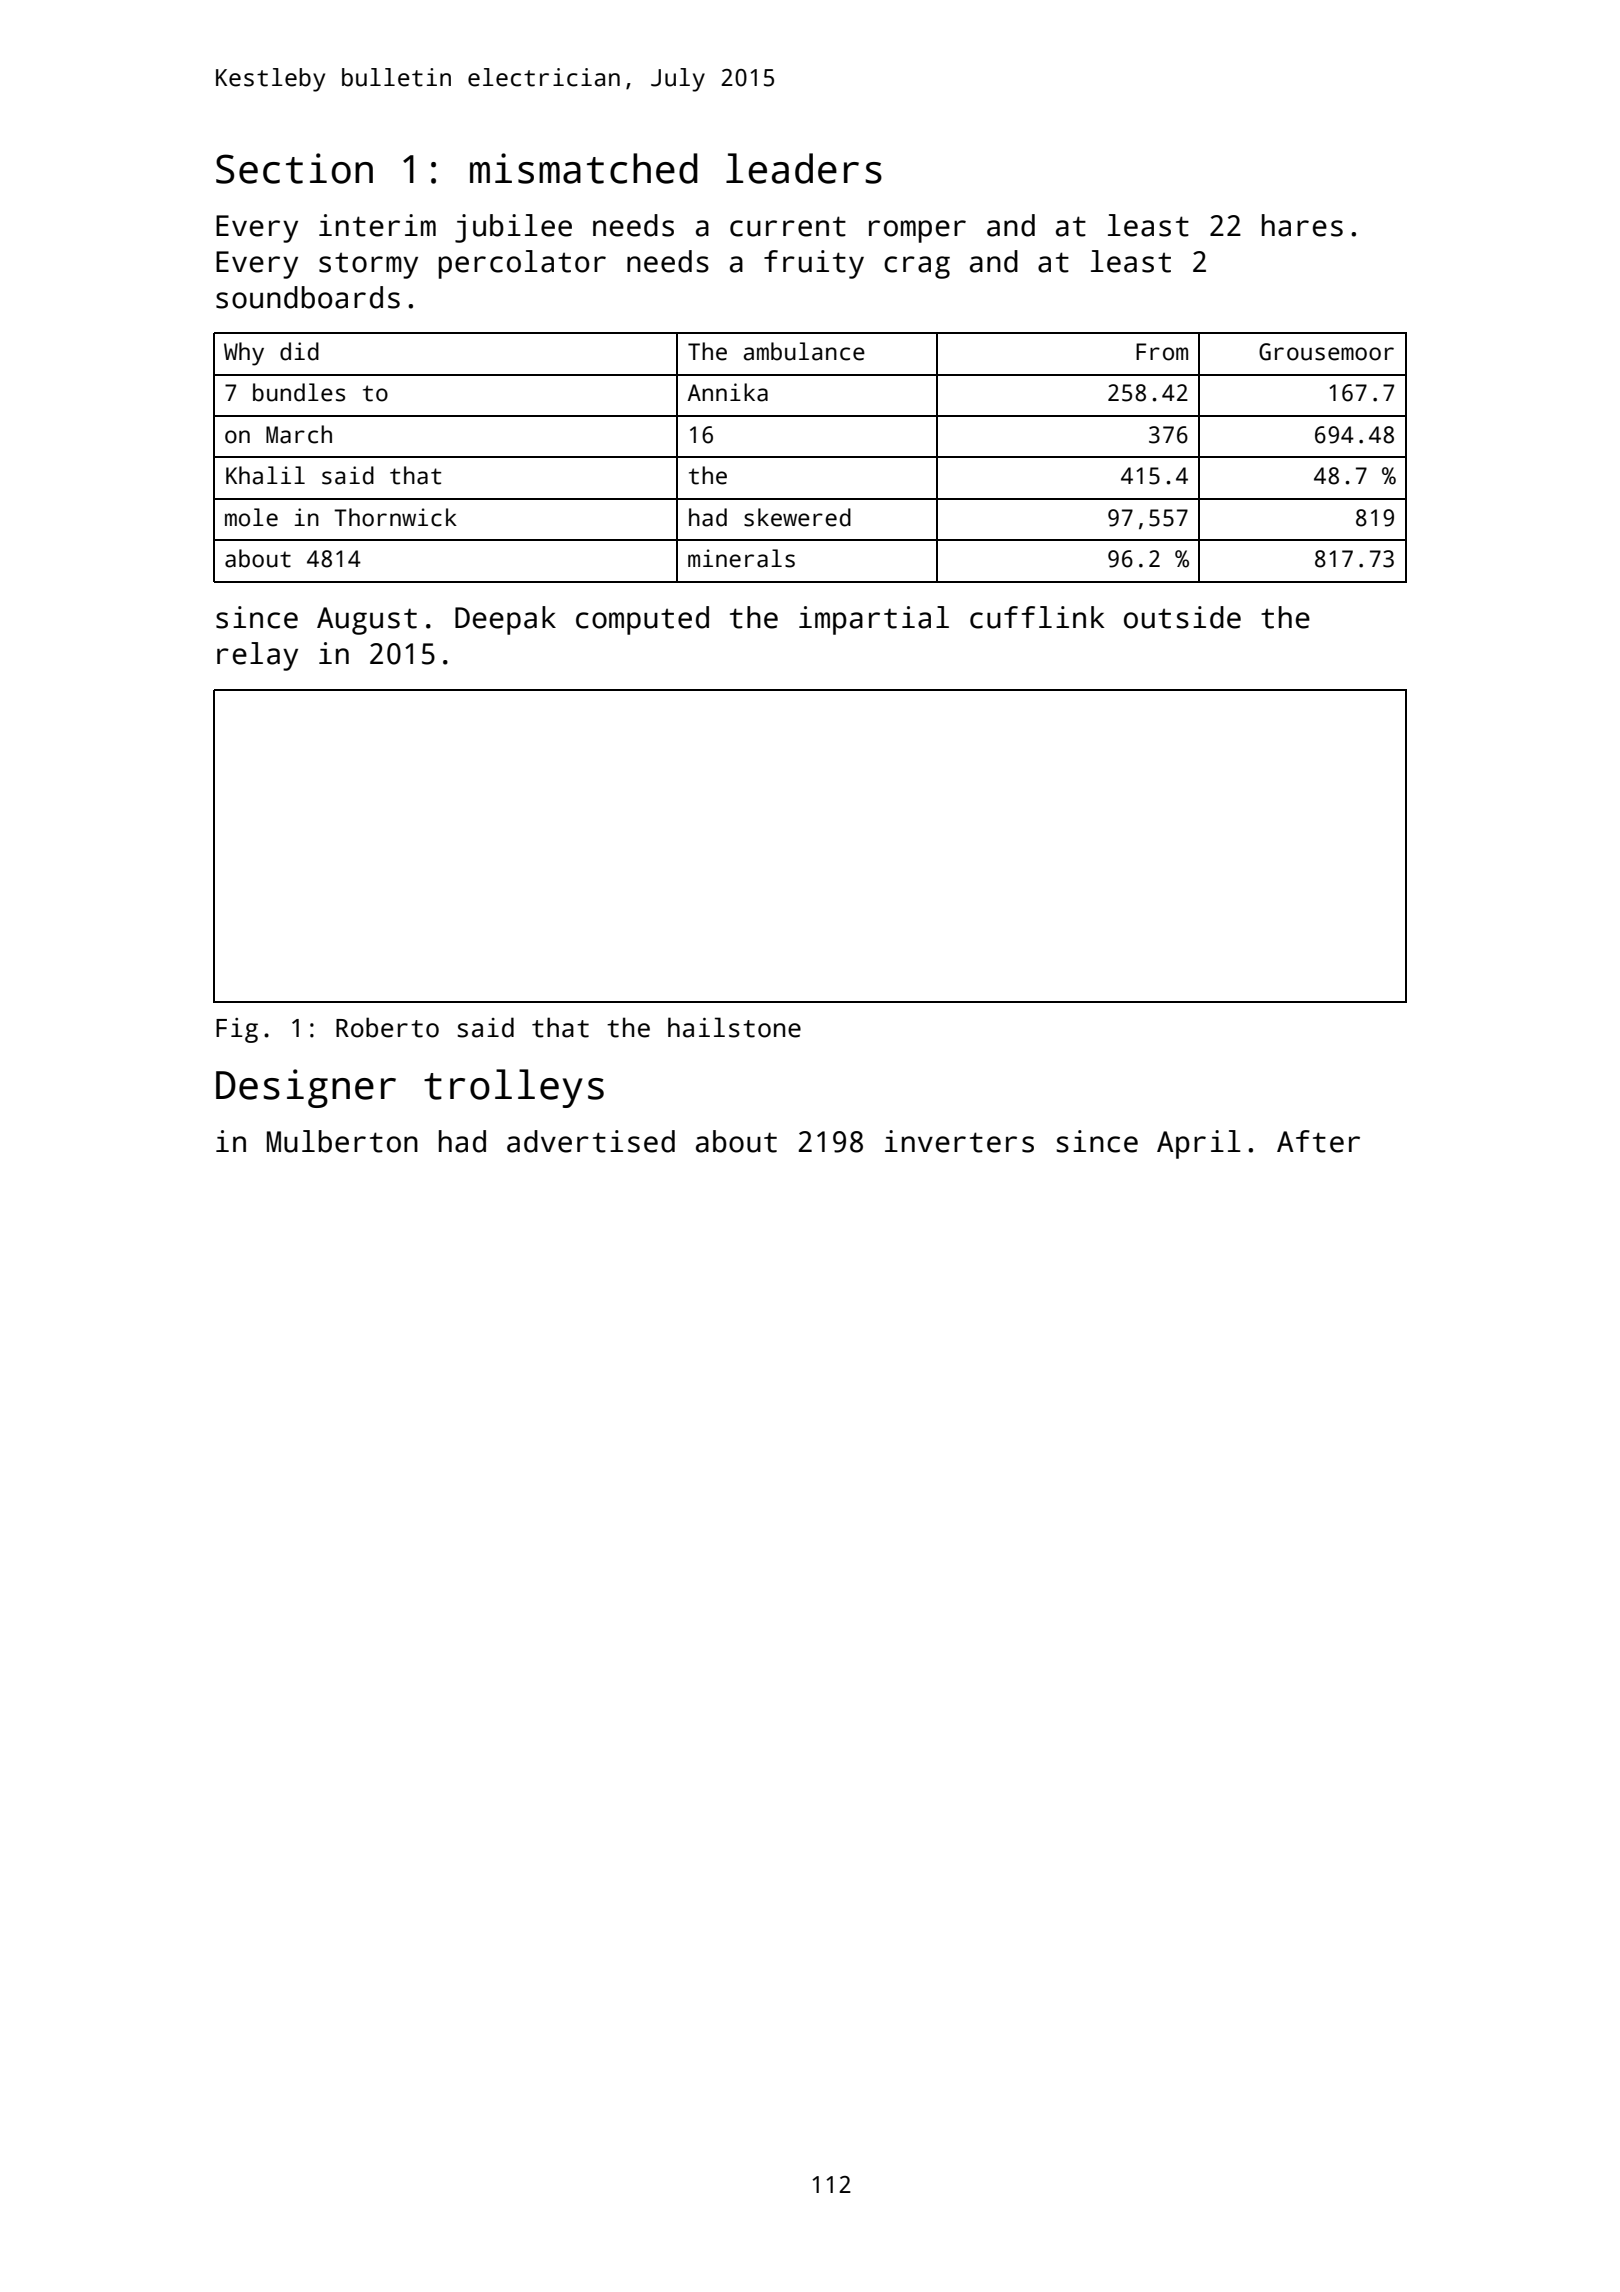 The width and height of the screenshot is (1620, 2292). What do you see at coordinates (741, 558) in the screenshot?
I see `minerals` at bounding box center [741, 558].
